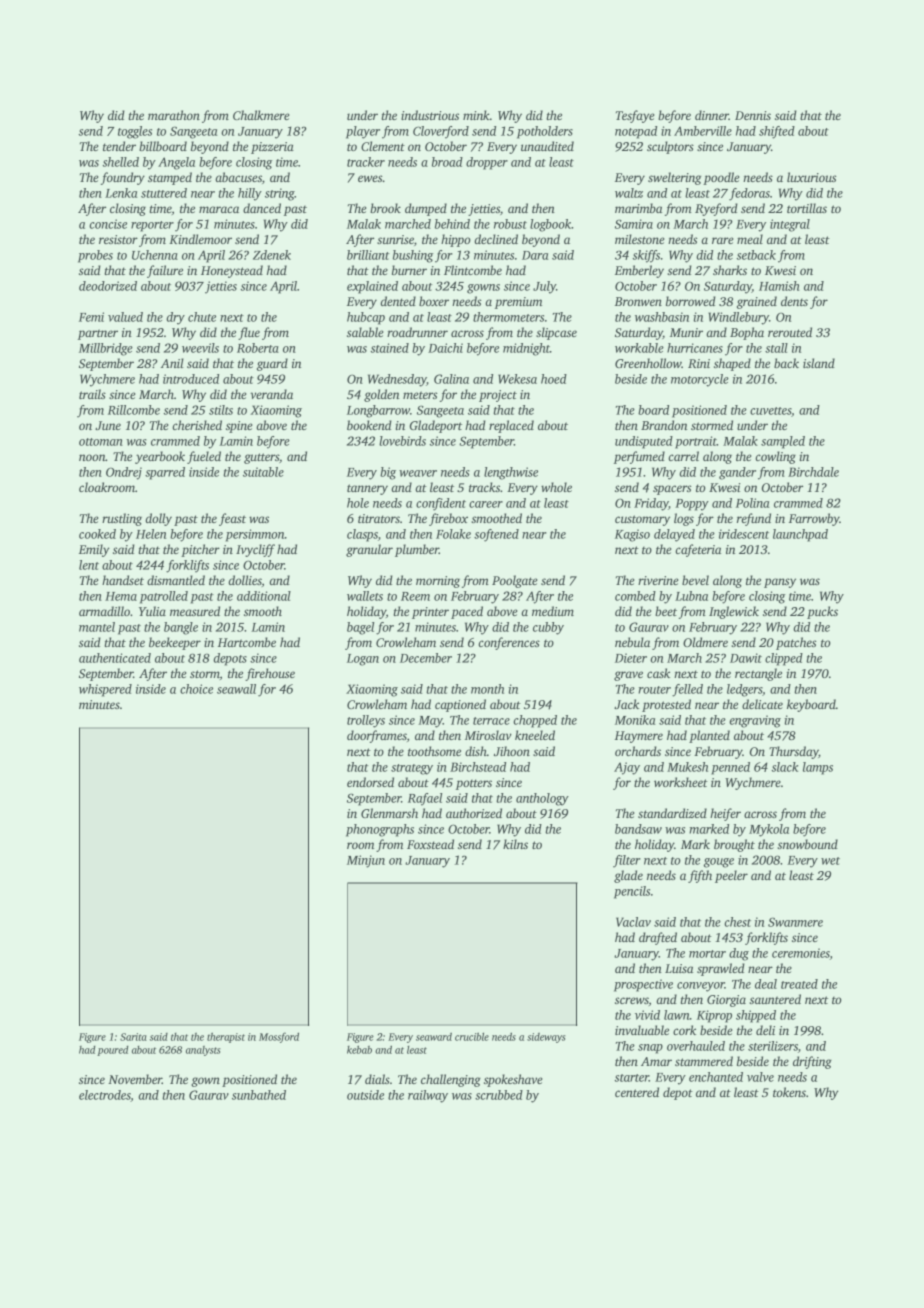  Describe the element at coordinates (476, 115) in the page. I see `mink` at that location.
